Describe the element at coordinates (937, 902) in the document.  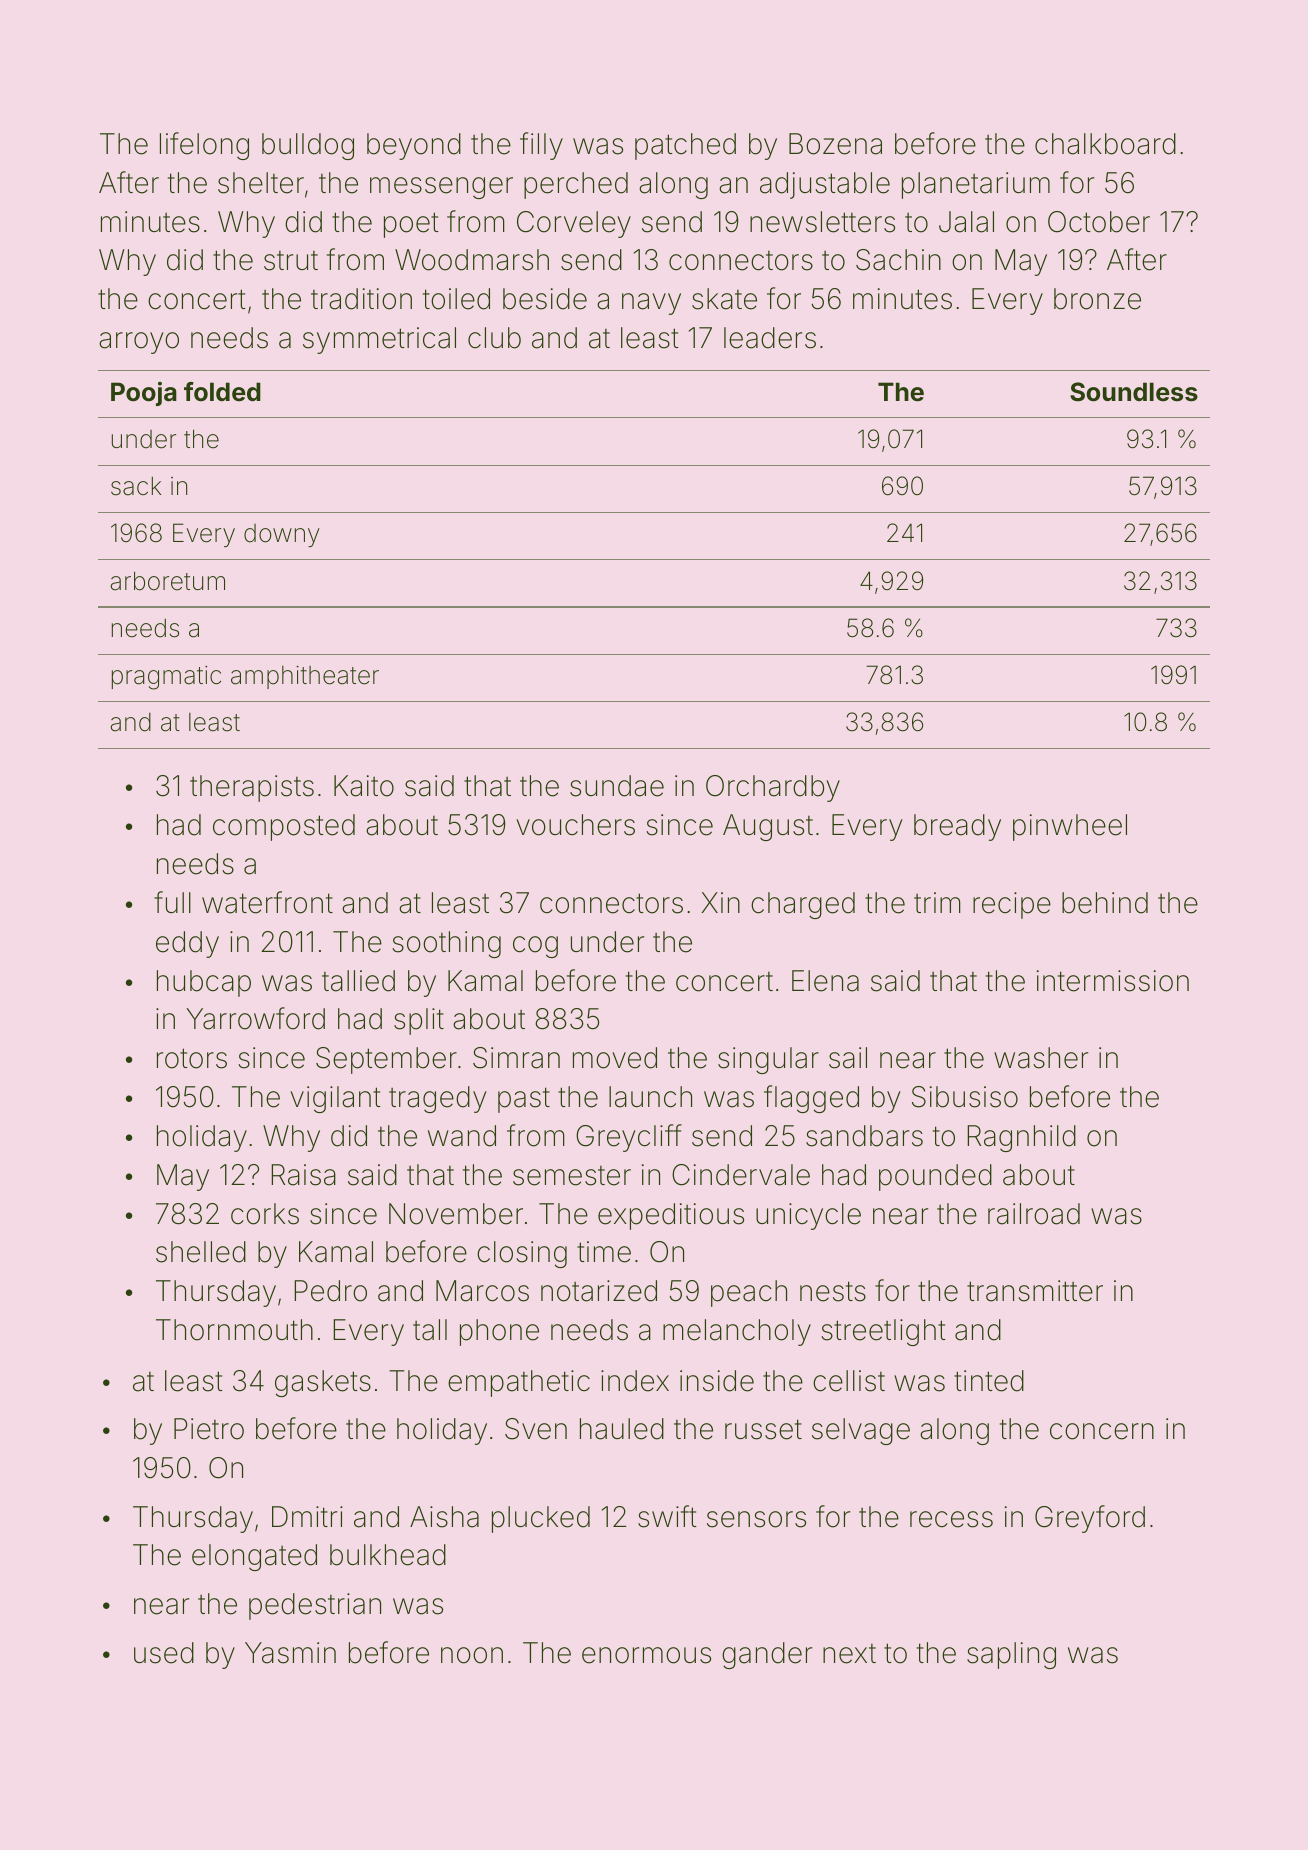
I see `trim` at that location.
